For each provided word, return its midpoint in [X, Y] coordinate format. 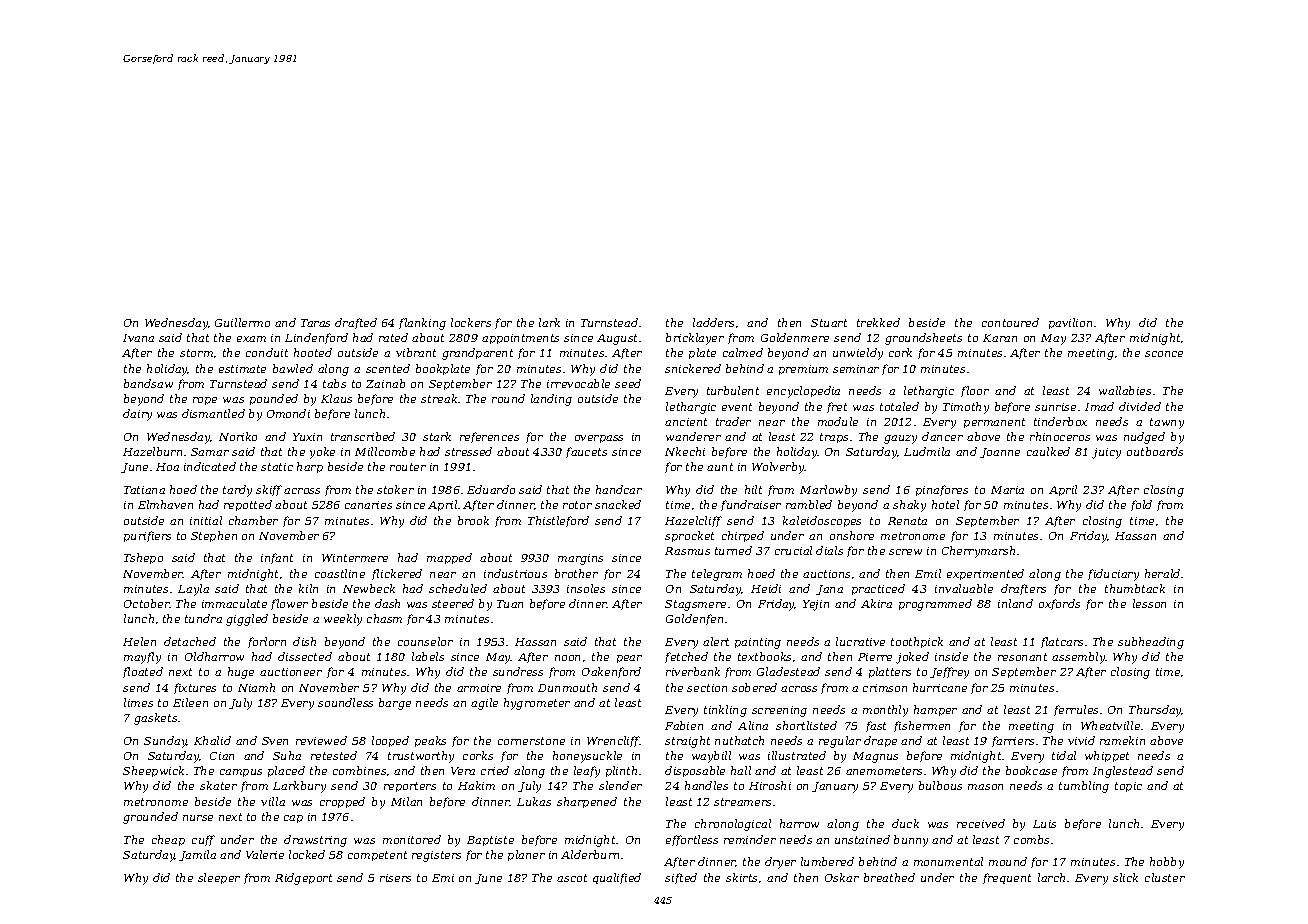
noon [567, 658]
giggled [247, 620]
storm [196, 353]
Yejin [816, 605]
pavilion [1070, 323]
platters [890, 672]
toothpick [917, 642]
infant [277, 558]
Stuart [829, 323]
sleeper [219, 878]
